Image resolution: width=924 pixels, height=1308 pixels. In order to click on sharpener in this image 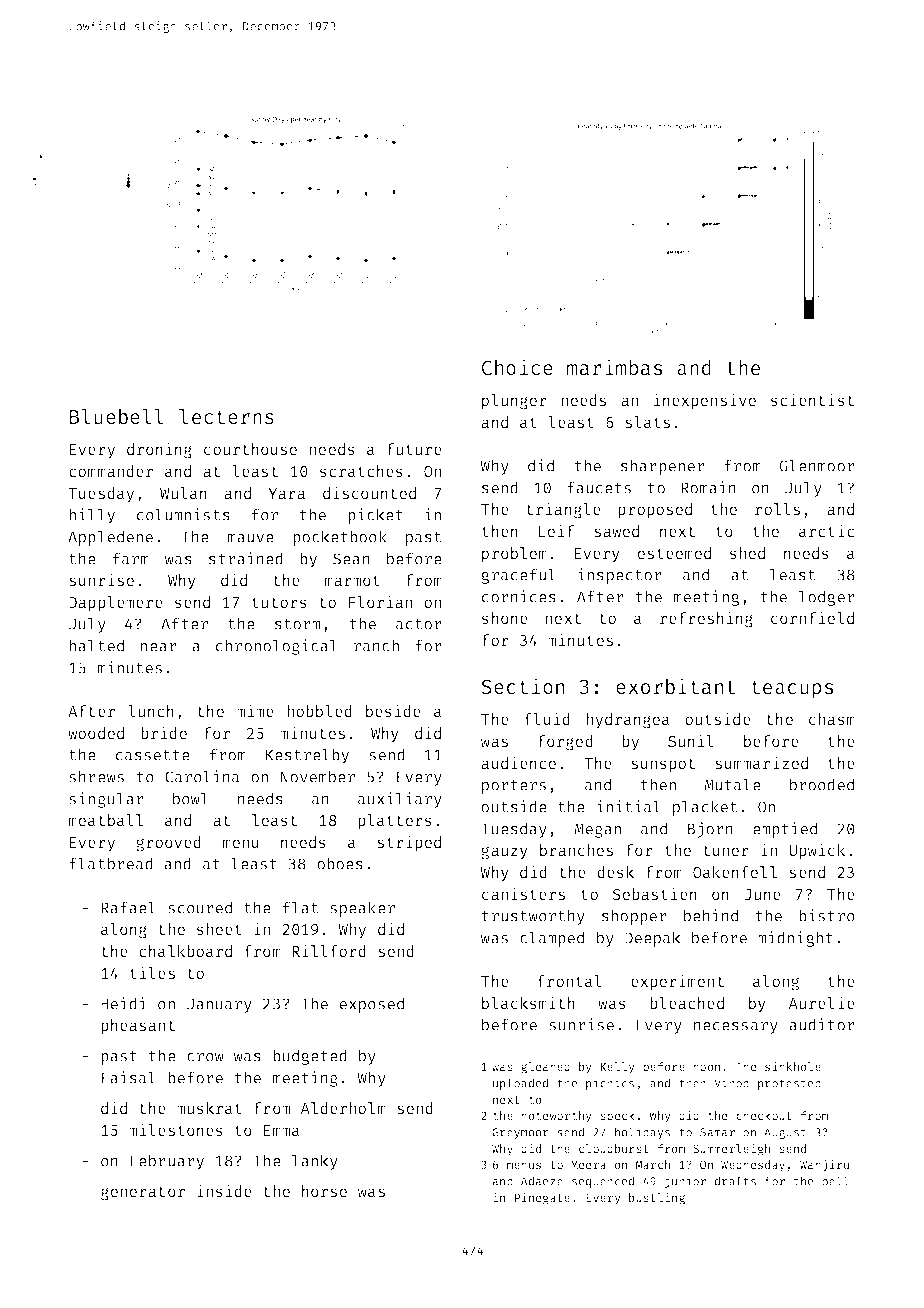, I will do `click(663, 467)`.
